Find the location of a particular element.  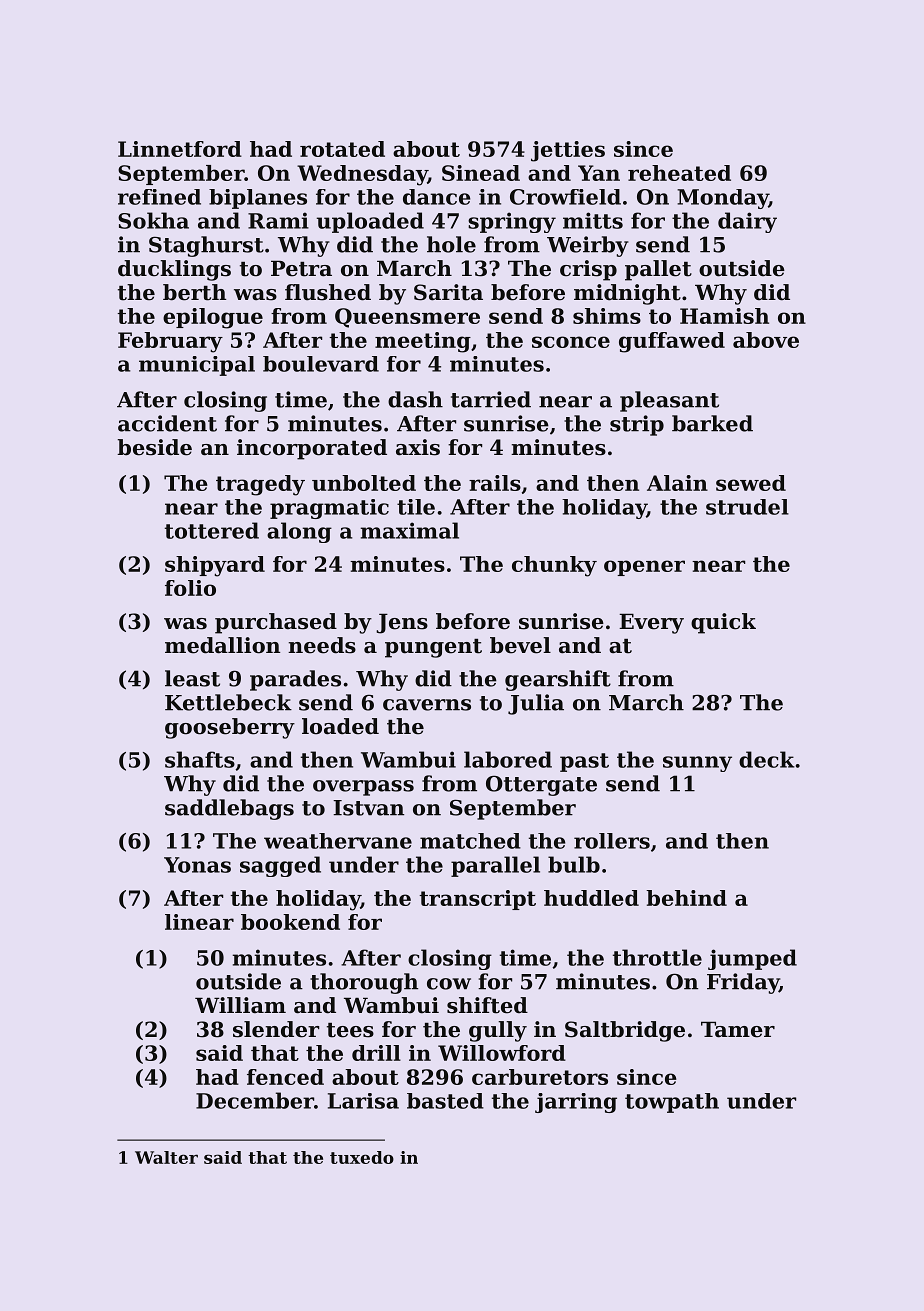

Hamish is located at coordinates (724, 316).
